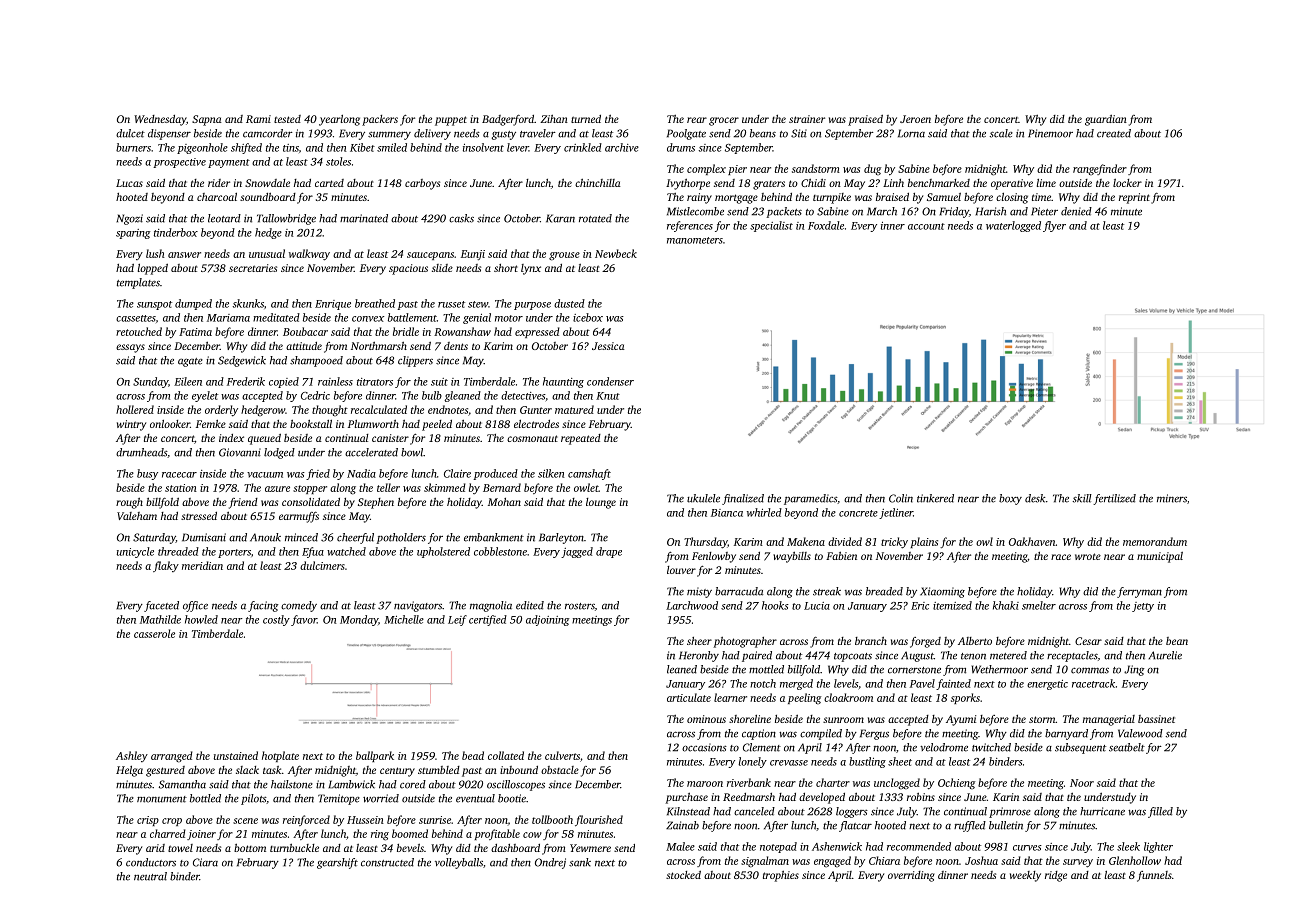 This document has width=1308, height=924. Describe the element at coordinates (155, 848) in the document. I see `arid` at that location.
